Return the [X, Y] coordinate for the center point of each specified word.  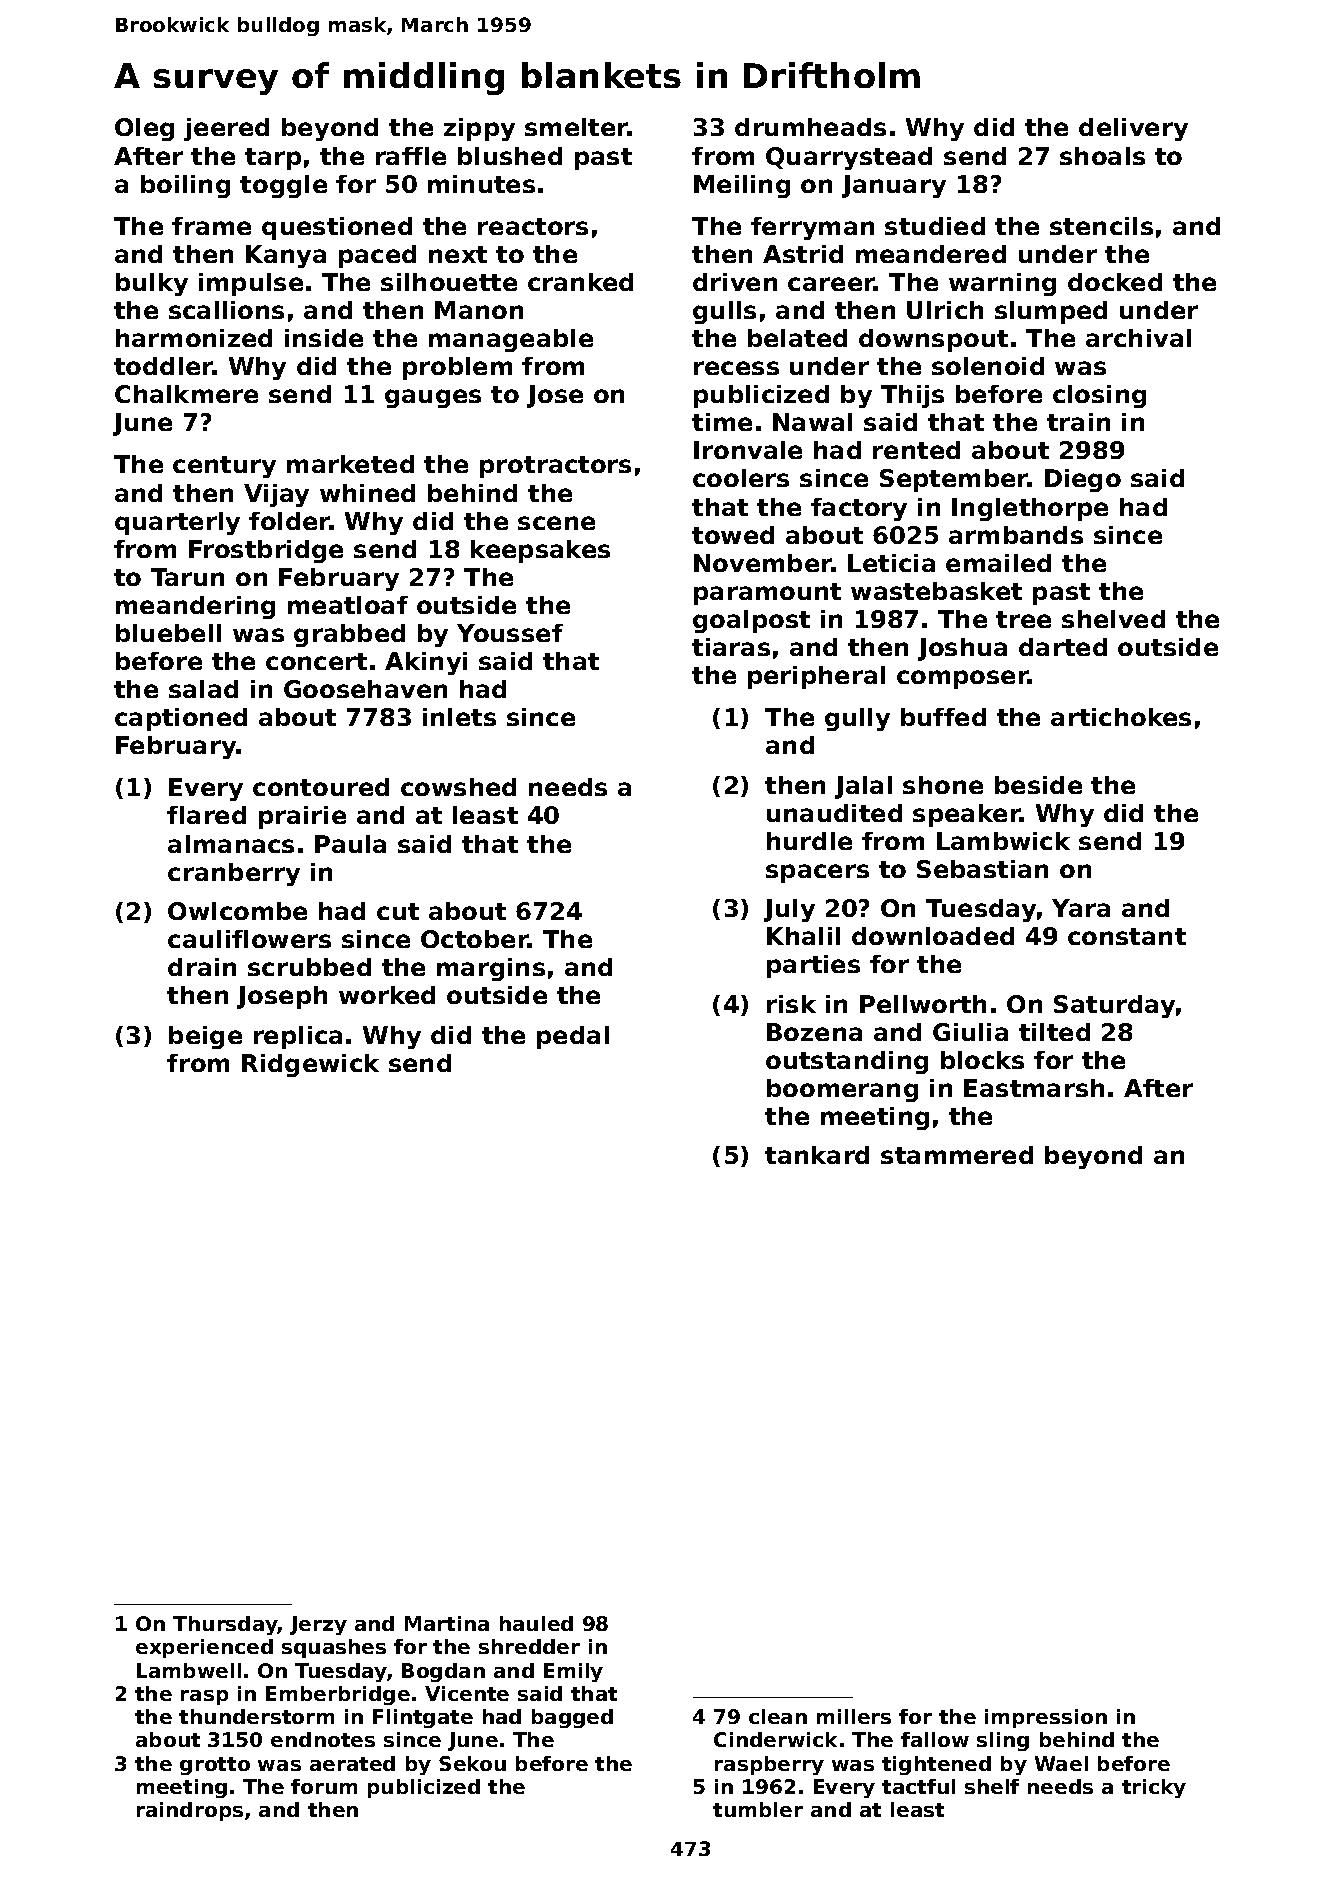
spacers [817, 873]
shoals [1102, 156]
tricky [1154, 1788]
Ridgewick [310, 1065]
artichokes [1121, 717]
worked [387, 995]
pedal [573, 1037]
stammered [957, 1155]
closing [1099, 396]
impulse [251, 284]
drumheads [810, 127]
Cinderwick [775, 1739]
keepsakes [540, 551]
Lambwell [189, 1670]
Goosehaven [365, 689]
